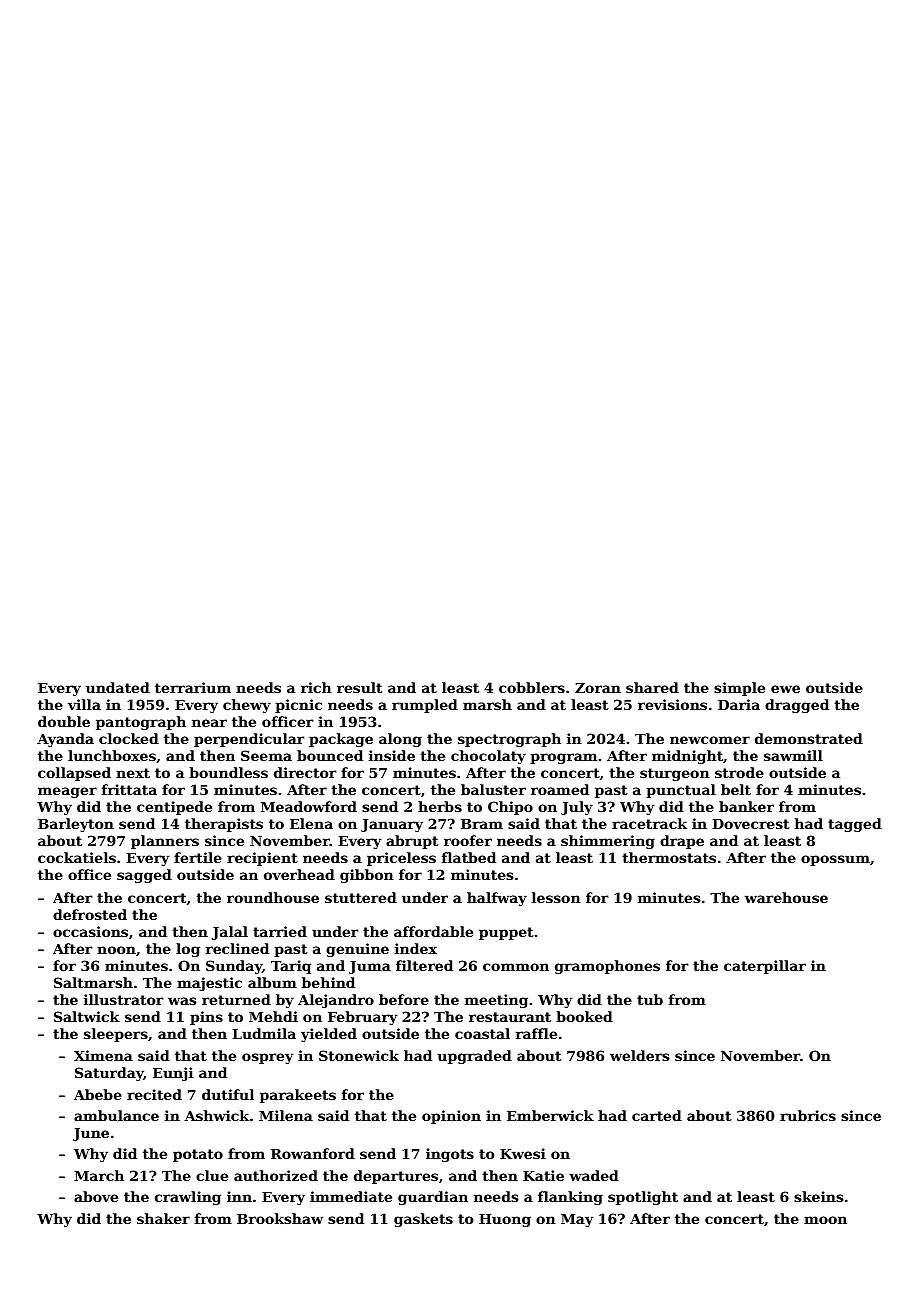 The width and height of the image is (924, 1308). I want to click on common, so click(516, 967).
